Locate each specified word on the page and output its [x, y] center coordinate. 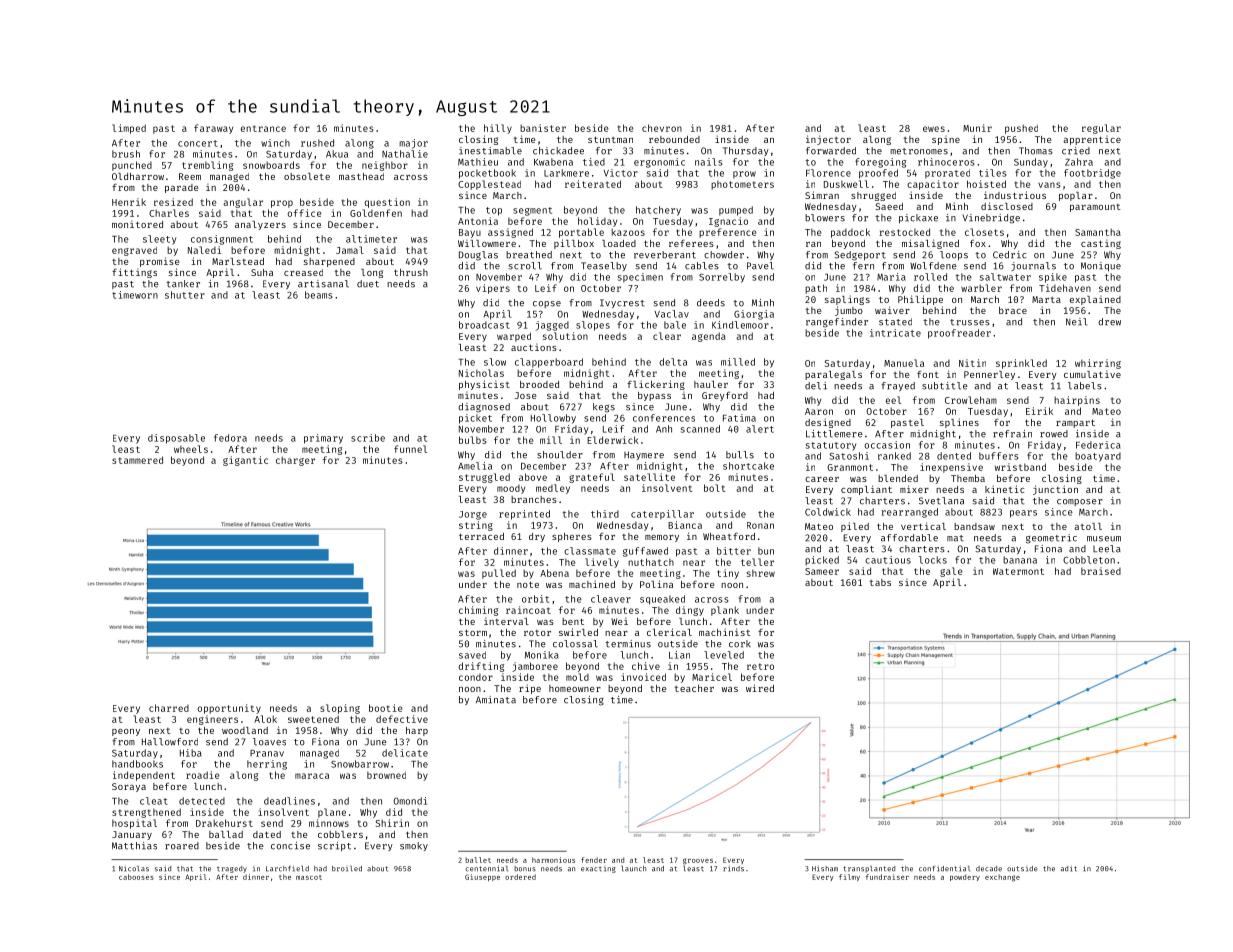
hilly [498, 129]
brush [126, 154]
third [605, 514]
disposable [176, 439]
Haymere [644, 455]
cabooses [136, 877]
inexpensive [951, 468]
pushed [1021, 129]
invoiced [643, 677]
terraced [481, 536]
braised [1101, 571]
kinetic [1004, 489]
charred [169, 708]
